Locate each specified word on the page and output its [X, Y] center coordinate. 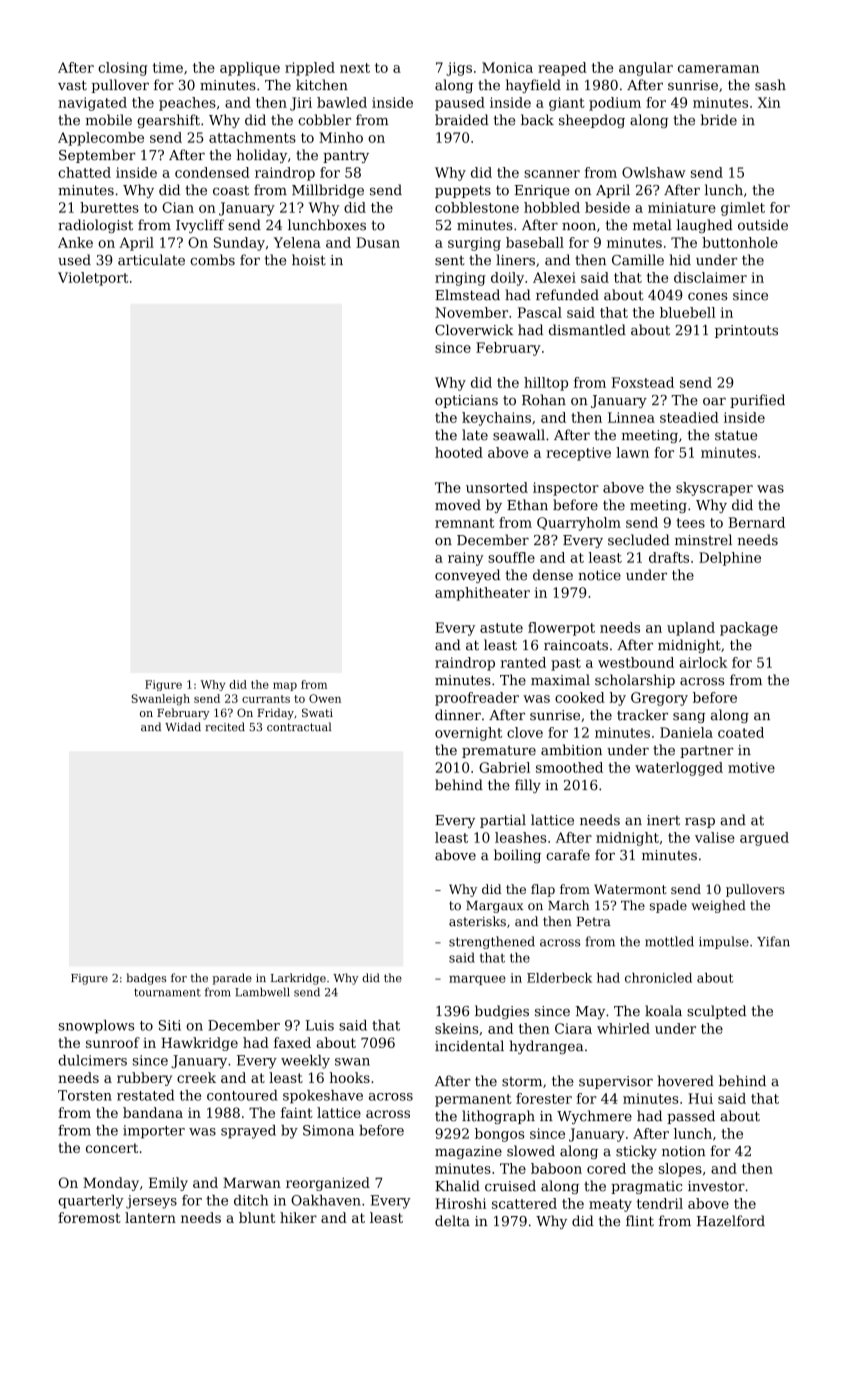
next [355, 68]
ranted [523, 662]
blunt [257, 1217]
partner [707, 752]
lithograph [498, 1117]
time [168, 67]
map [285, 686]
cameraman [718, 69]
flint [640, 1221]
